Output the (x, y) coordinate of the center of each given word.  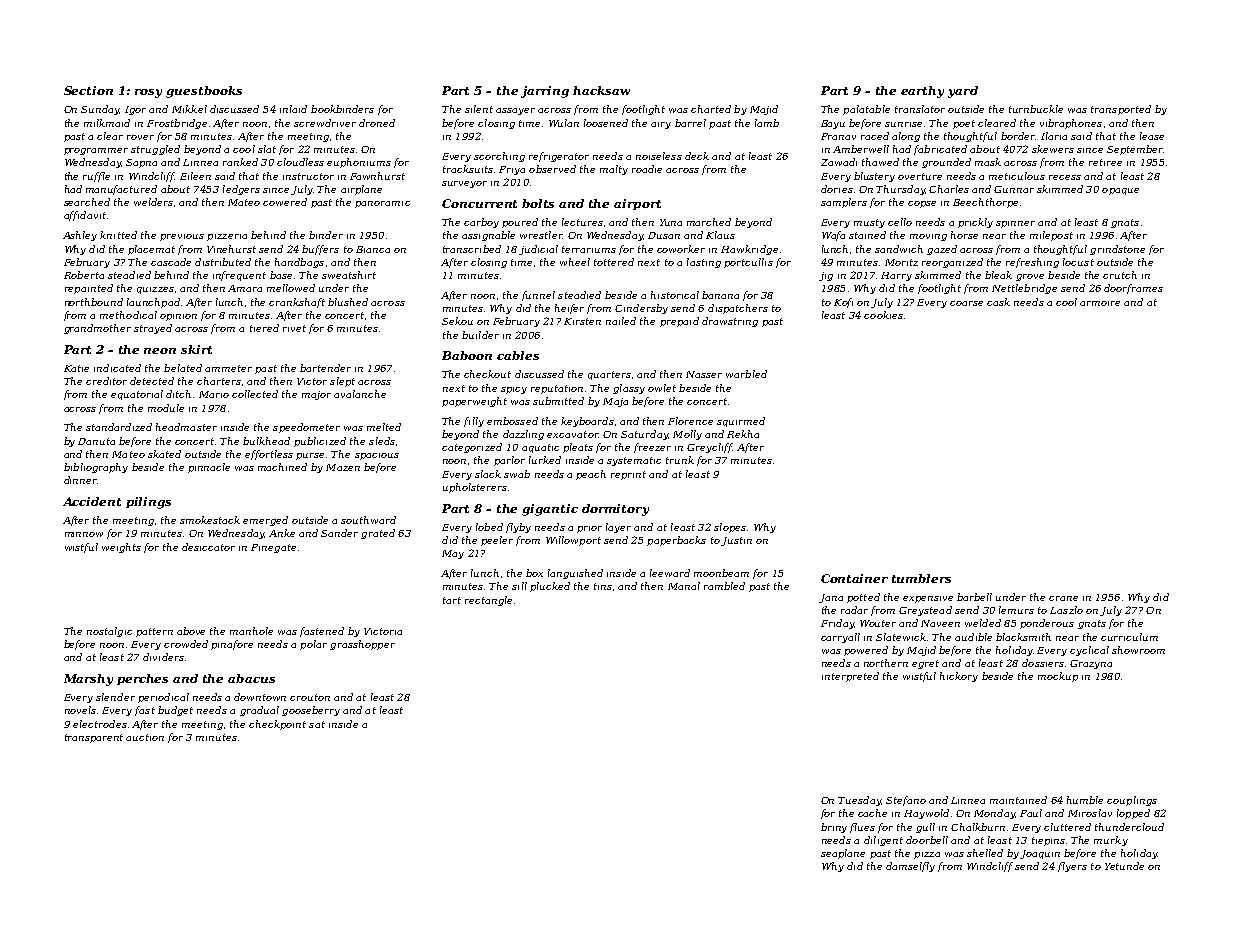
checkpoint (277, 725)
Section (88, 90)
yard (963, 92)
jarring (545, 92)
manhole (251, 631)
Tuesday (859, 801)
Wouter (878, 623)
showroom (1138, 650)
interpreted (850, 677)
